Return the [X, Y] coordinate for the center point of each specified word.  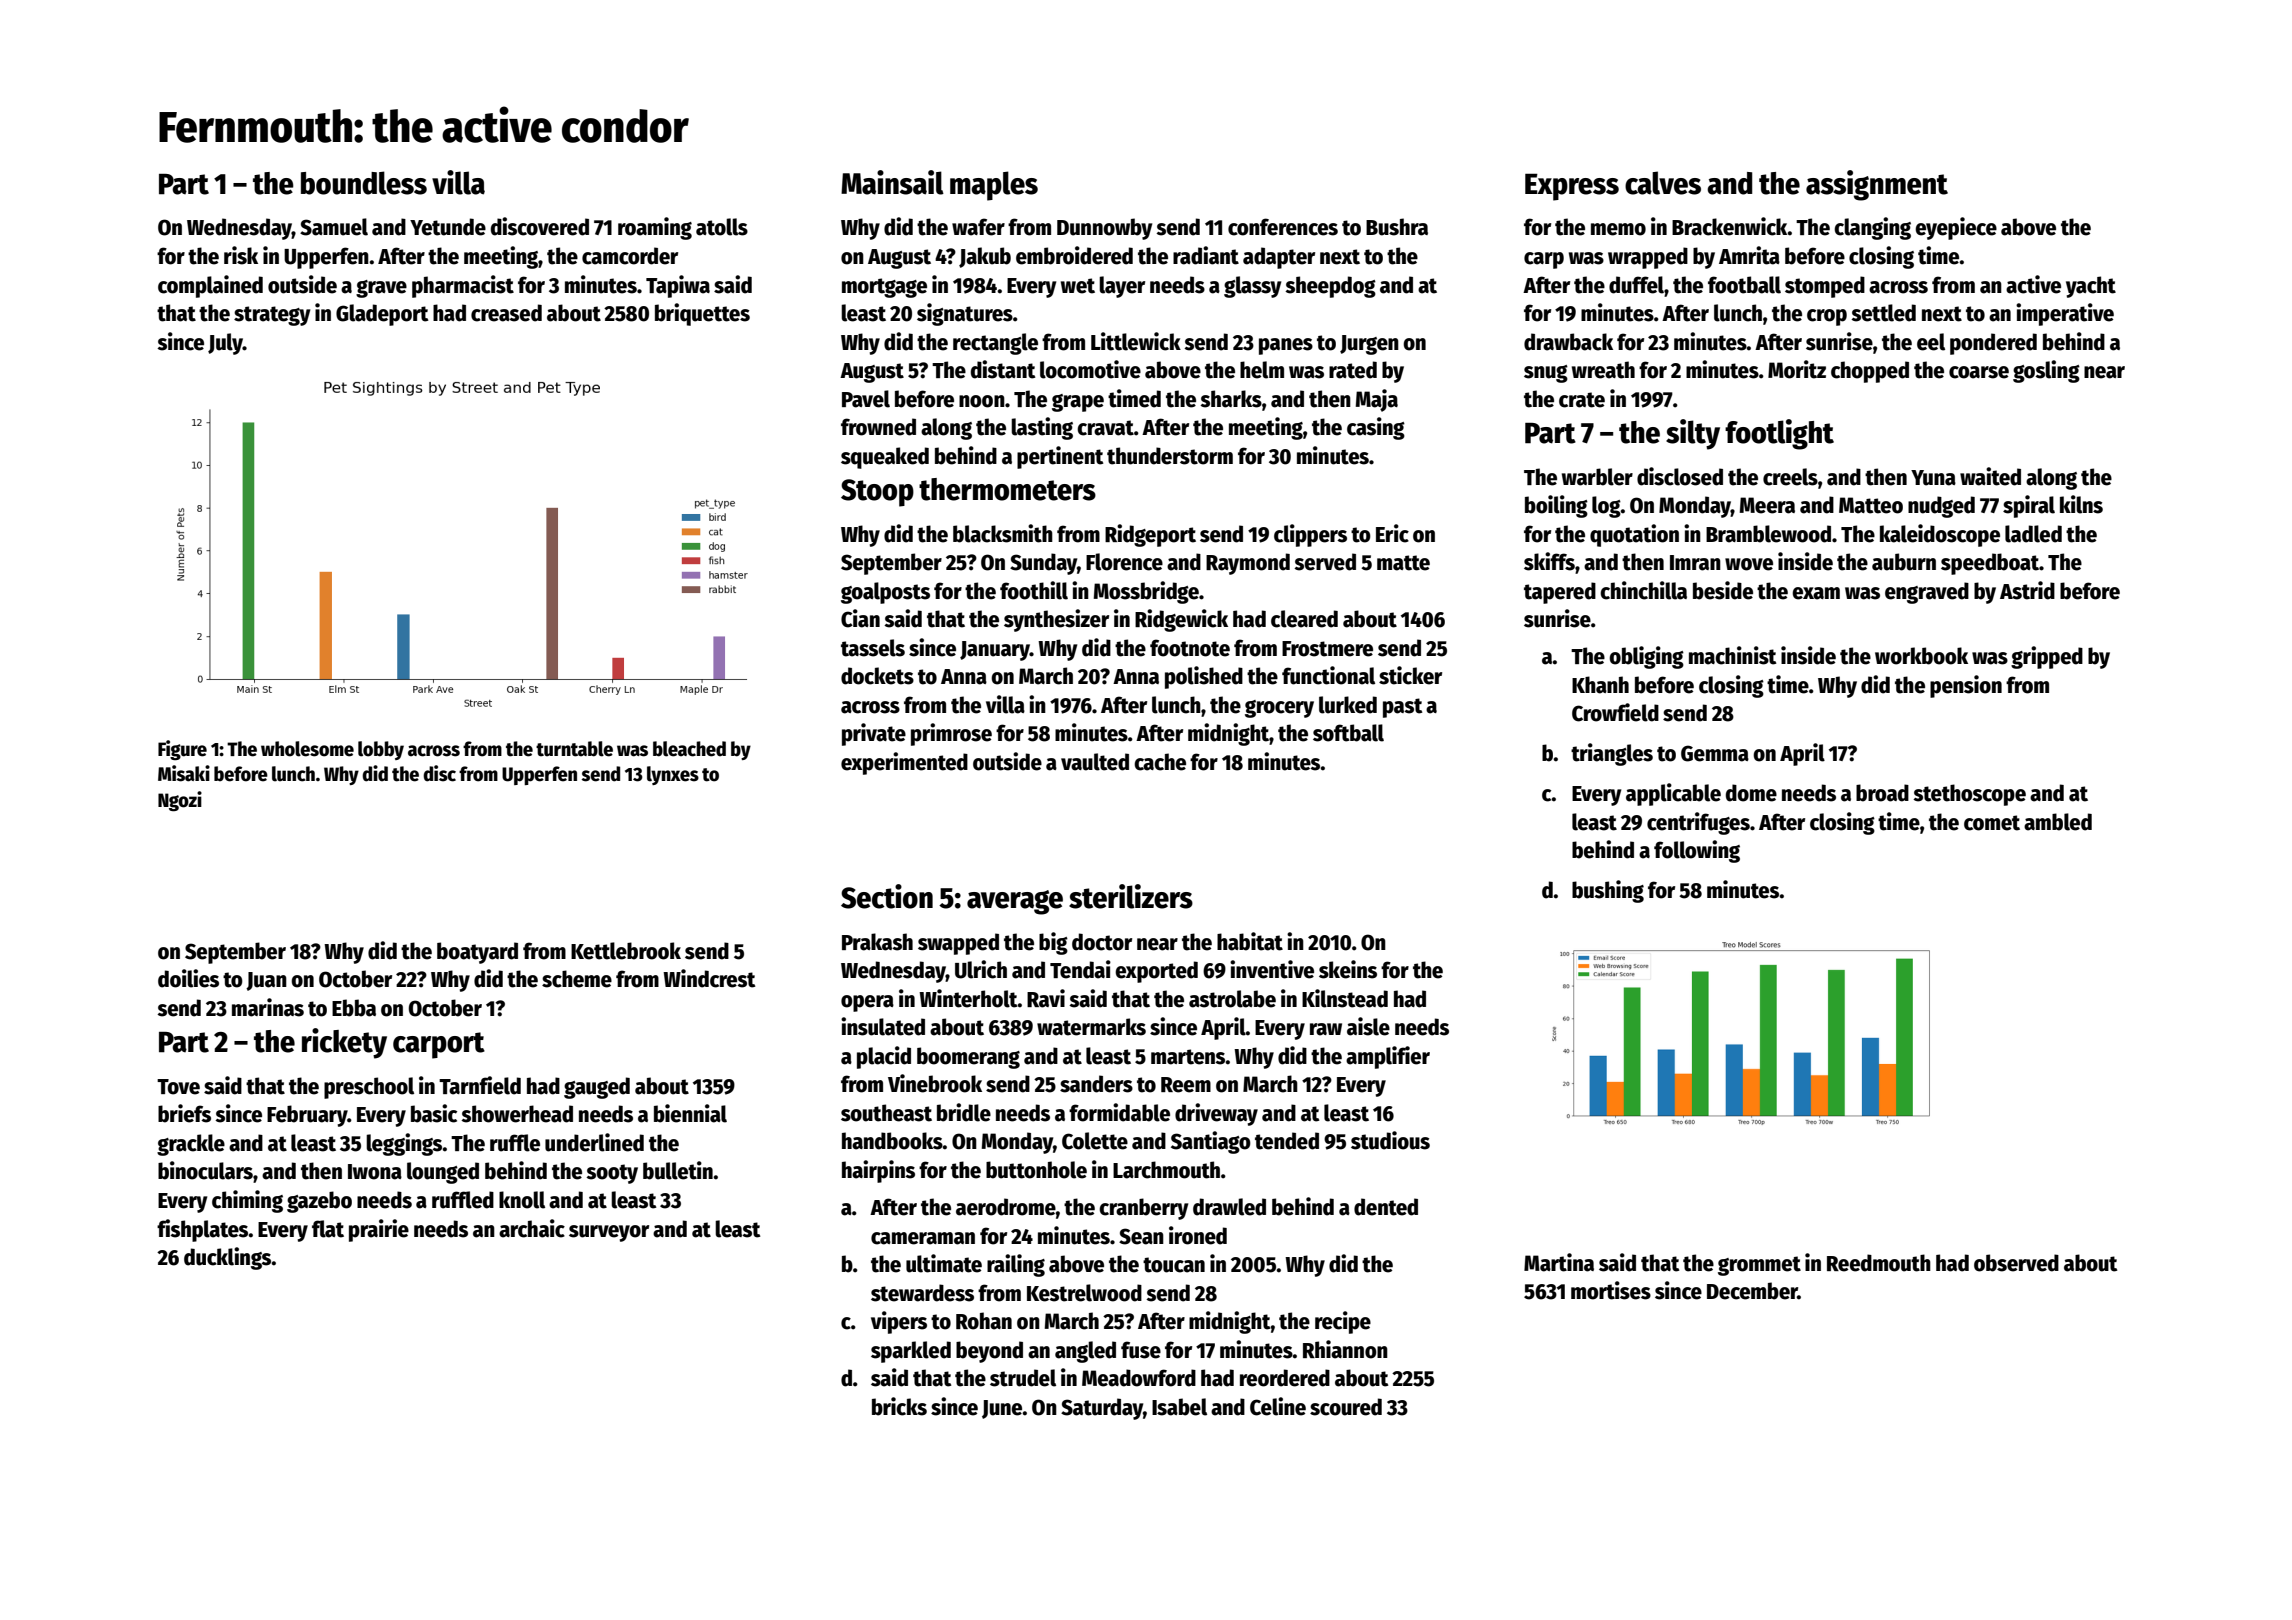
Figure [182, 750]
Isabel [1179, 1407]
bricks [899, 1406]
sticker [1410, 675]
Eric [1392, 533]
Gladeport [382, 315]
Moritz [1797, 369]
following [1697, 851]
